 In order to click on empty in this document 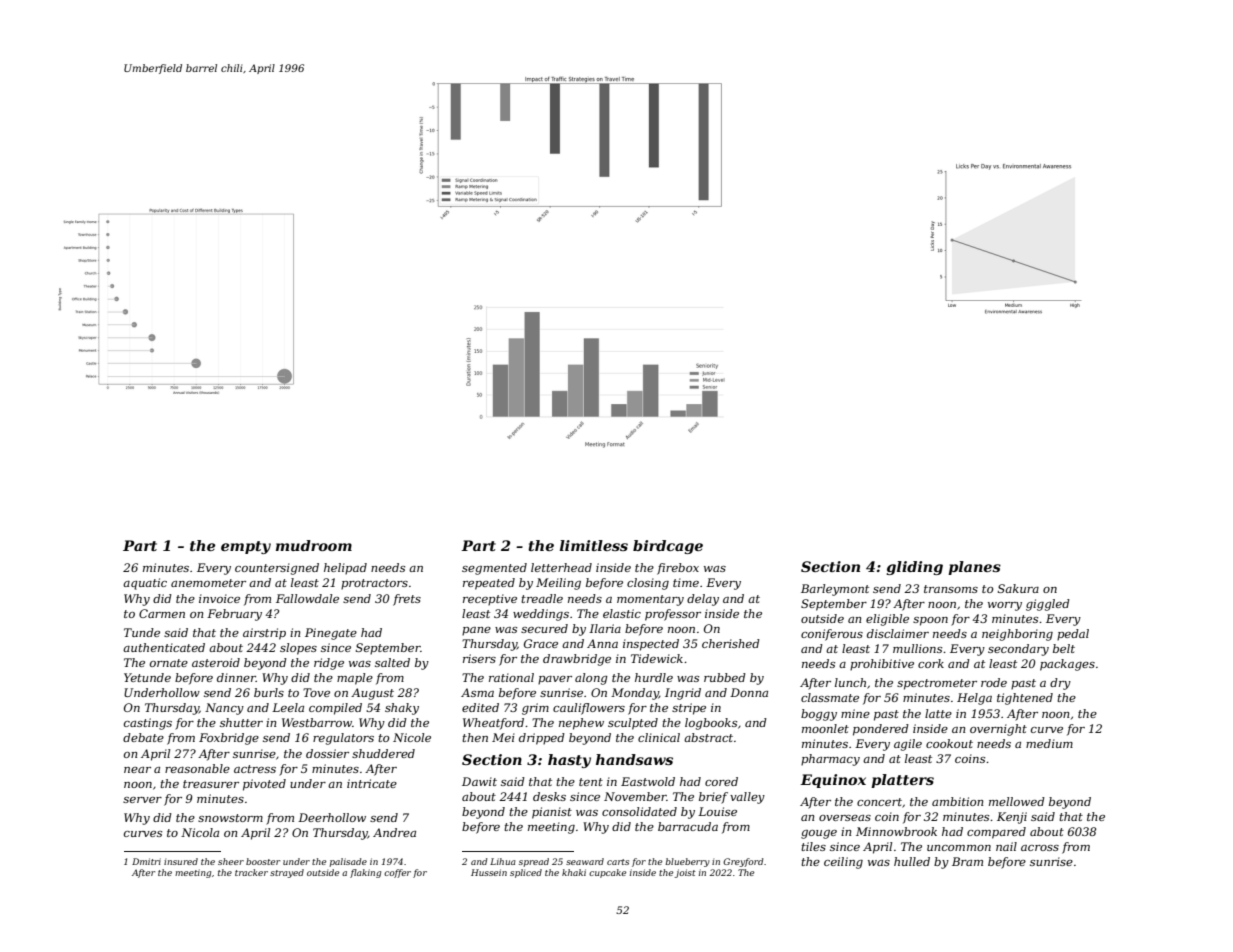, I will do `click(246, 547)`.
